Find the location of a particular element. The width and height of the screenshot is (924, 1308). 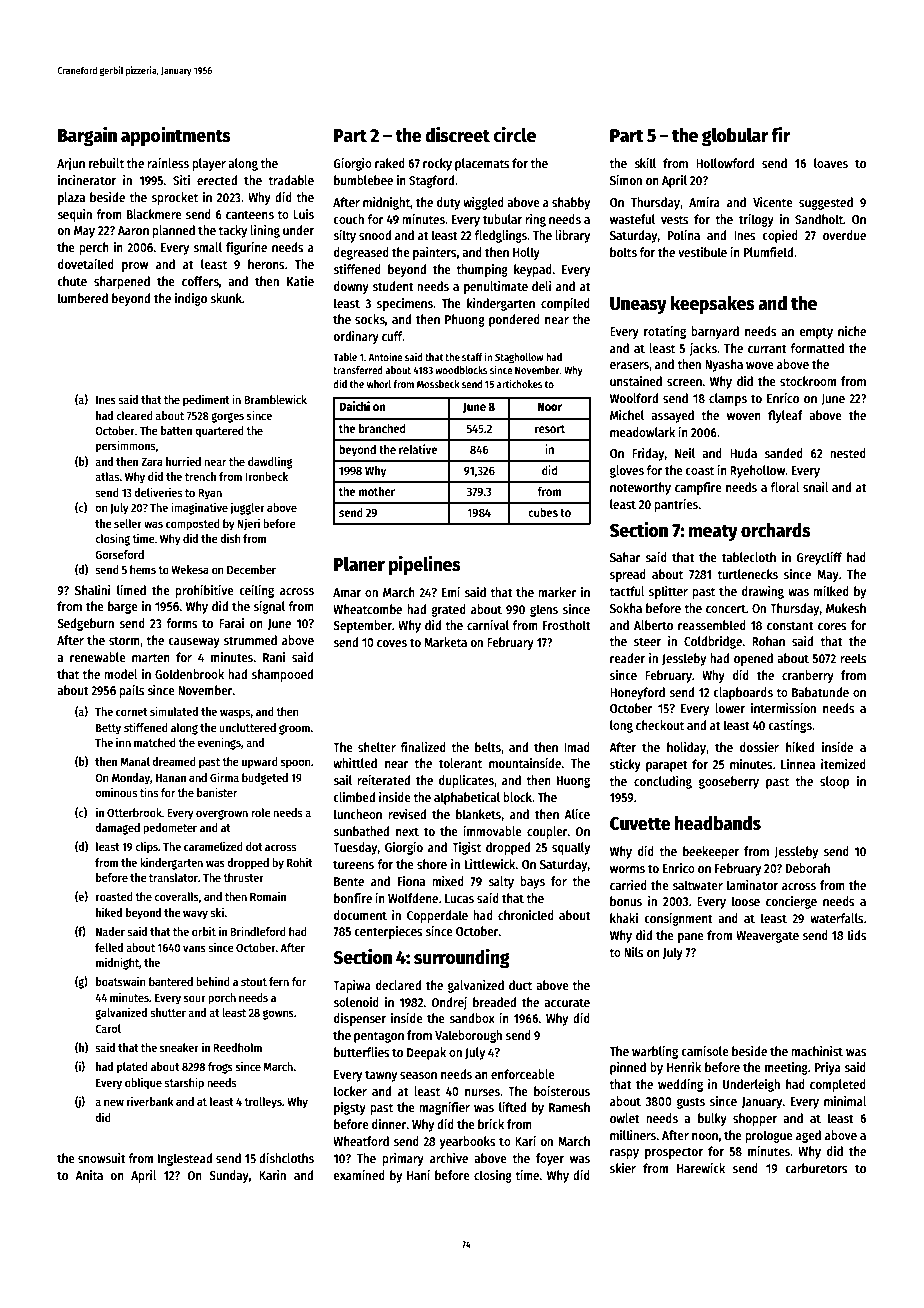

checkout is located at coordinates (660, 725).
